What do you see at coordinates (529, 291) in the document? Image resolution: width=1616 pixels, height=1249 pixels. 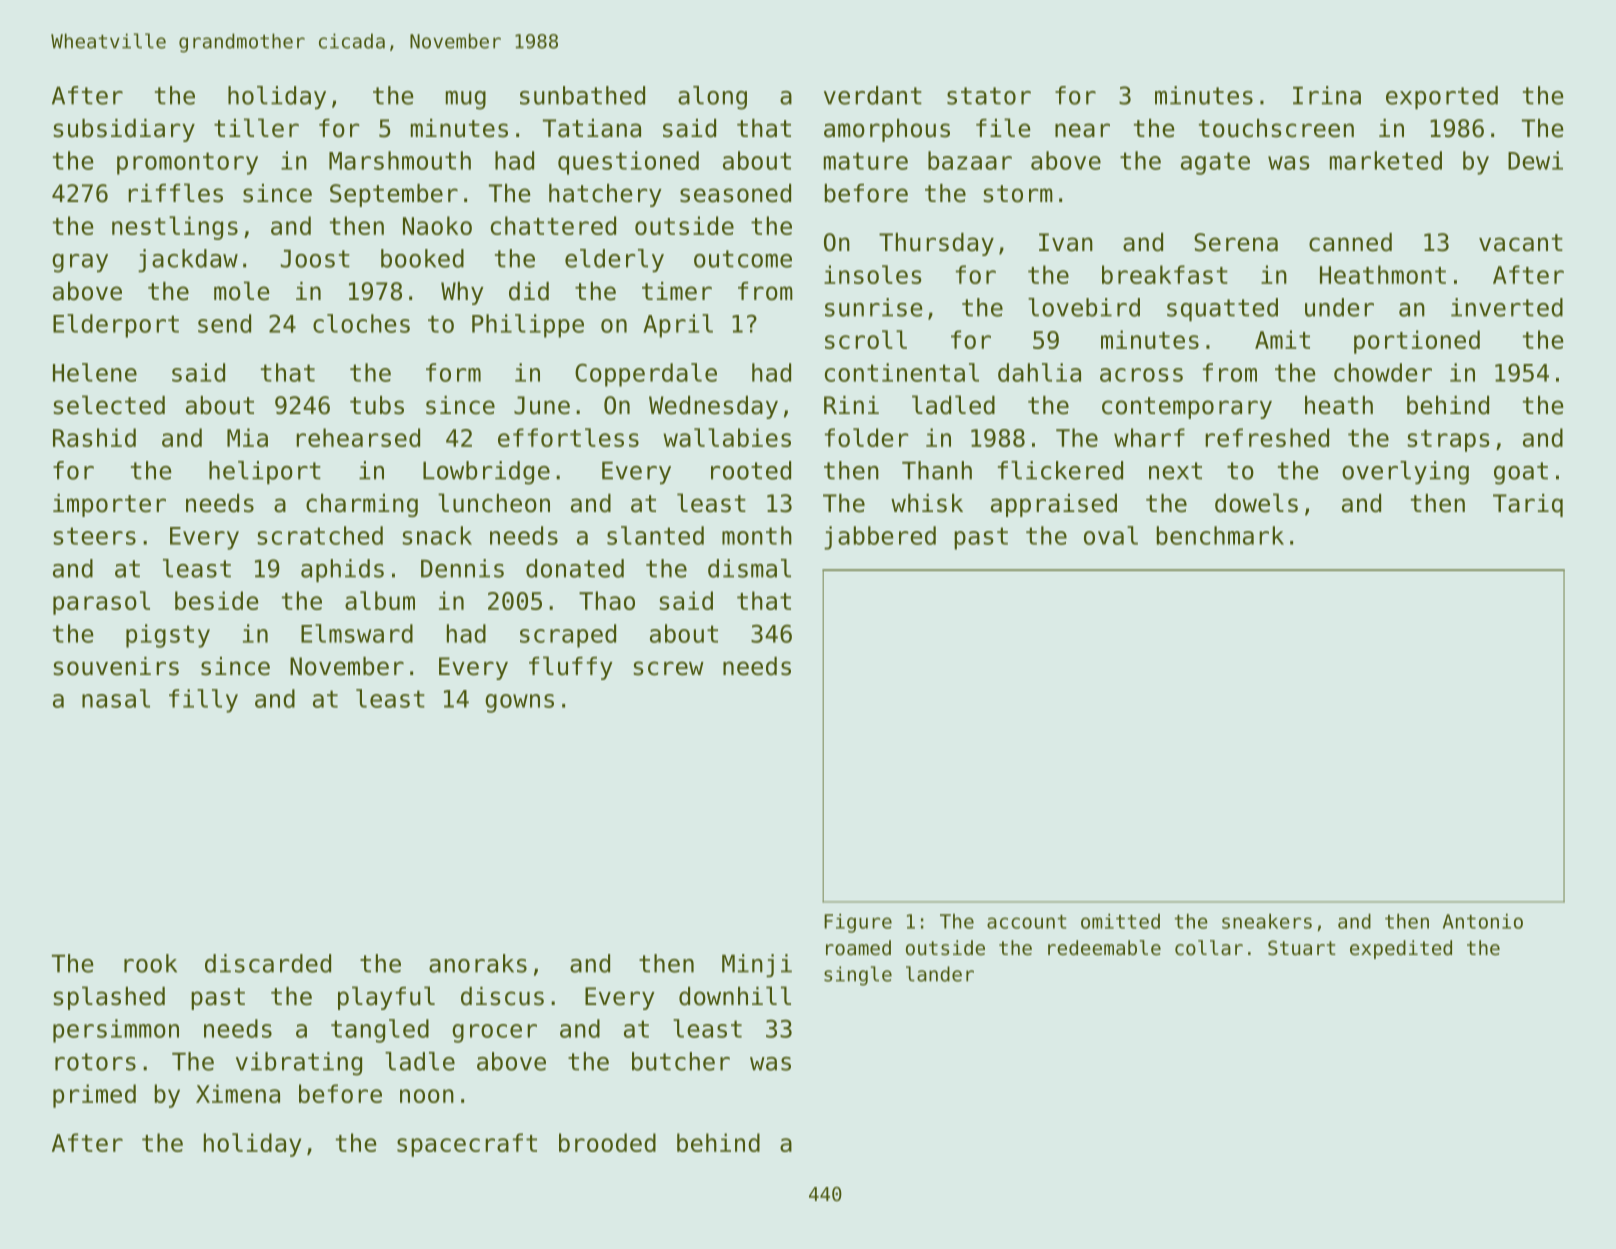 I see `did` at bounding box center [529, 291].
